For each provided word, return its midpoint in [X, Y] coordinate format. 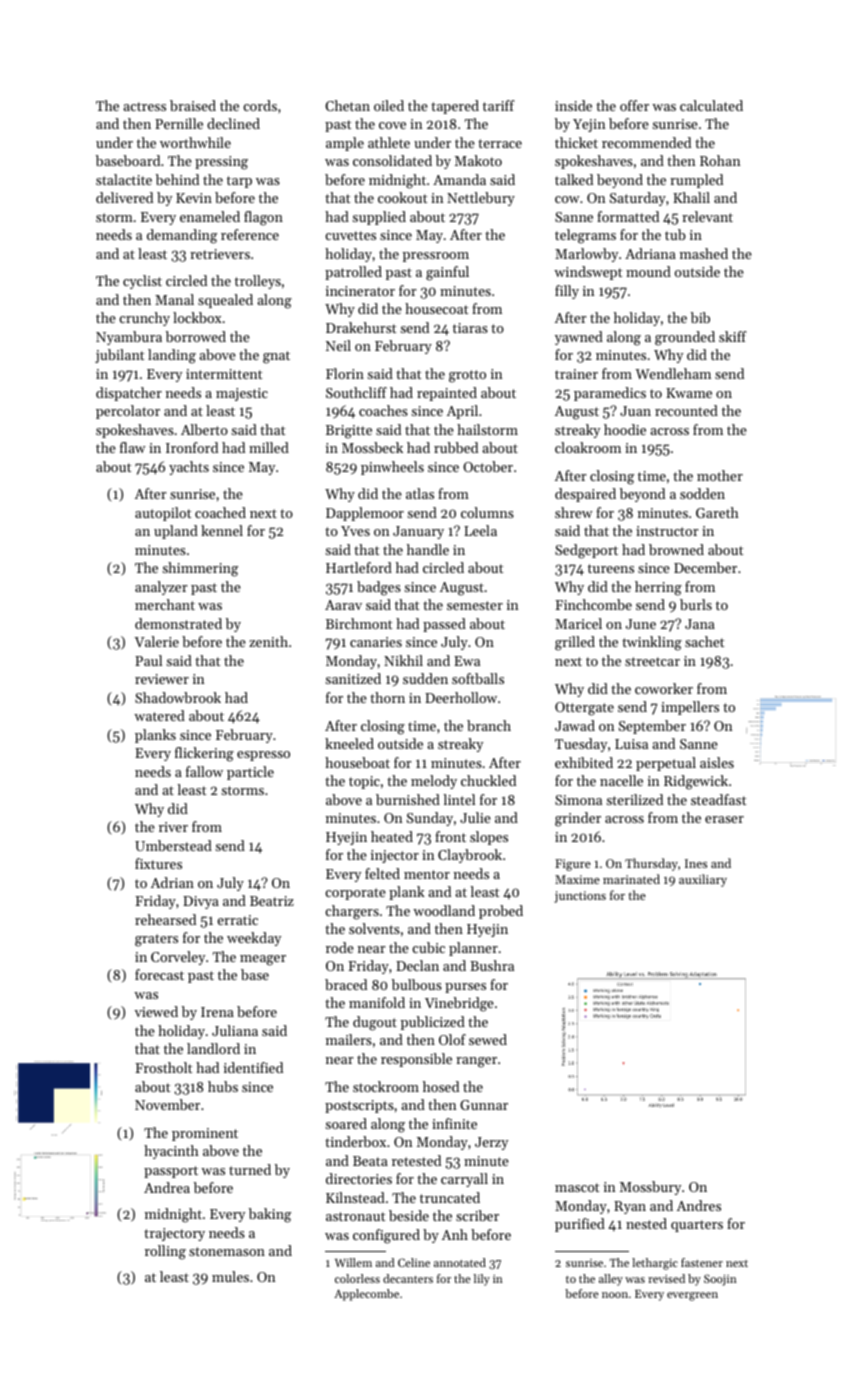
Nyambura [129, 338]
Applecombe [366, 1295]
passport [171, 1172]
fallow [204, 771]
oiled [389, 105]
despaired [585, 495]
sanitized [353, 678]
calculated [711, 105]
